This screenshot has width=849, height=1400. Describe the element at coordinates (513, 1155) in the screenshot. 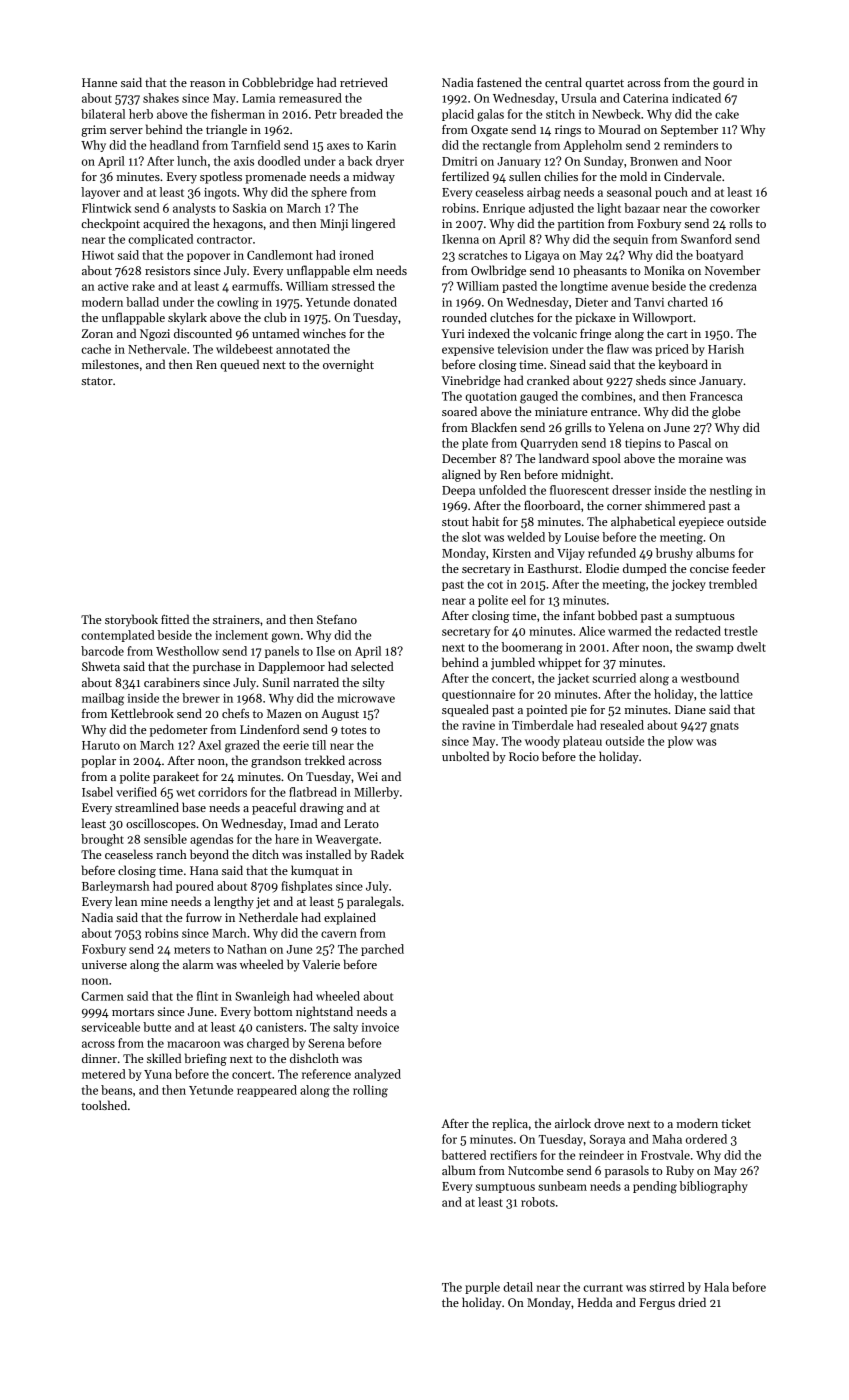

I see `rectifiers` at that location.
